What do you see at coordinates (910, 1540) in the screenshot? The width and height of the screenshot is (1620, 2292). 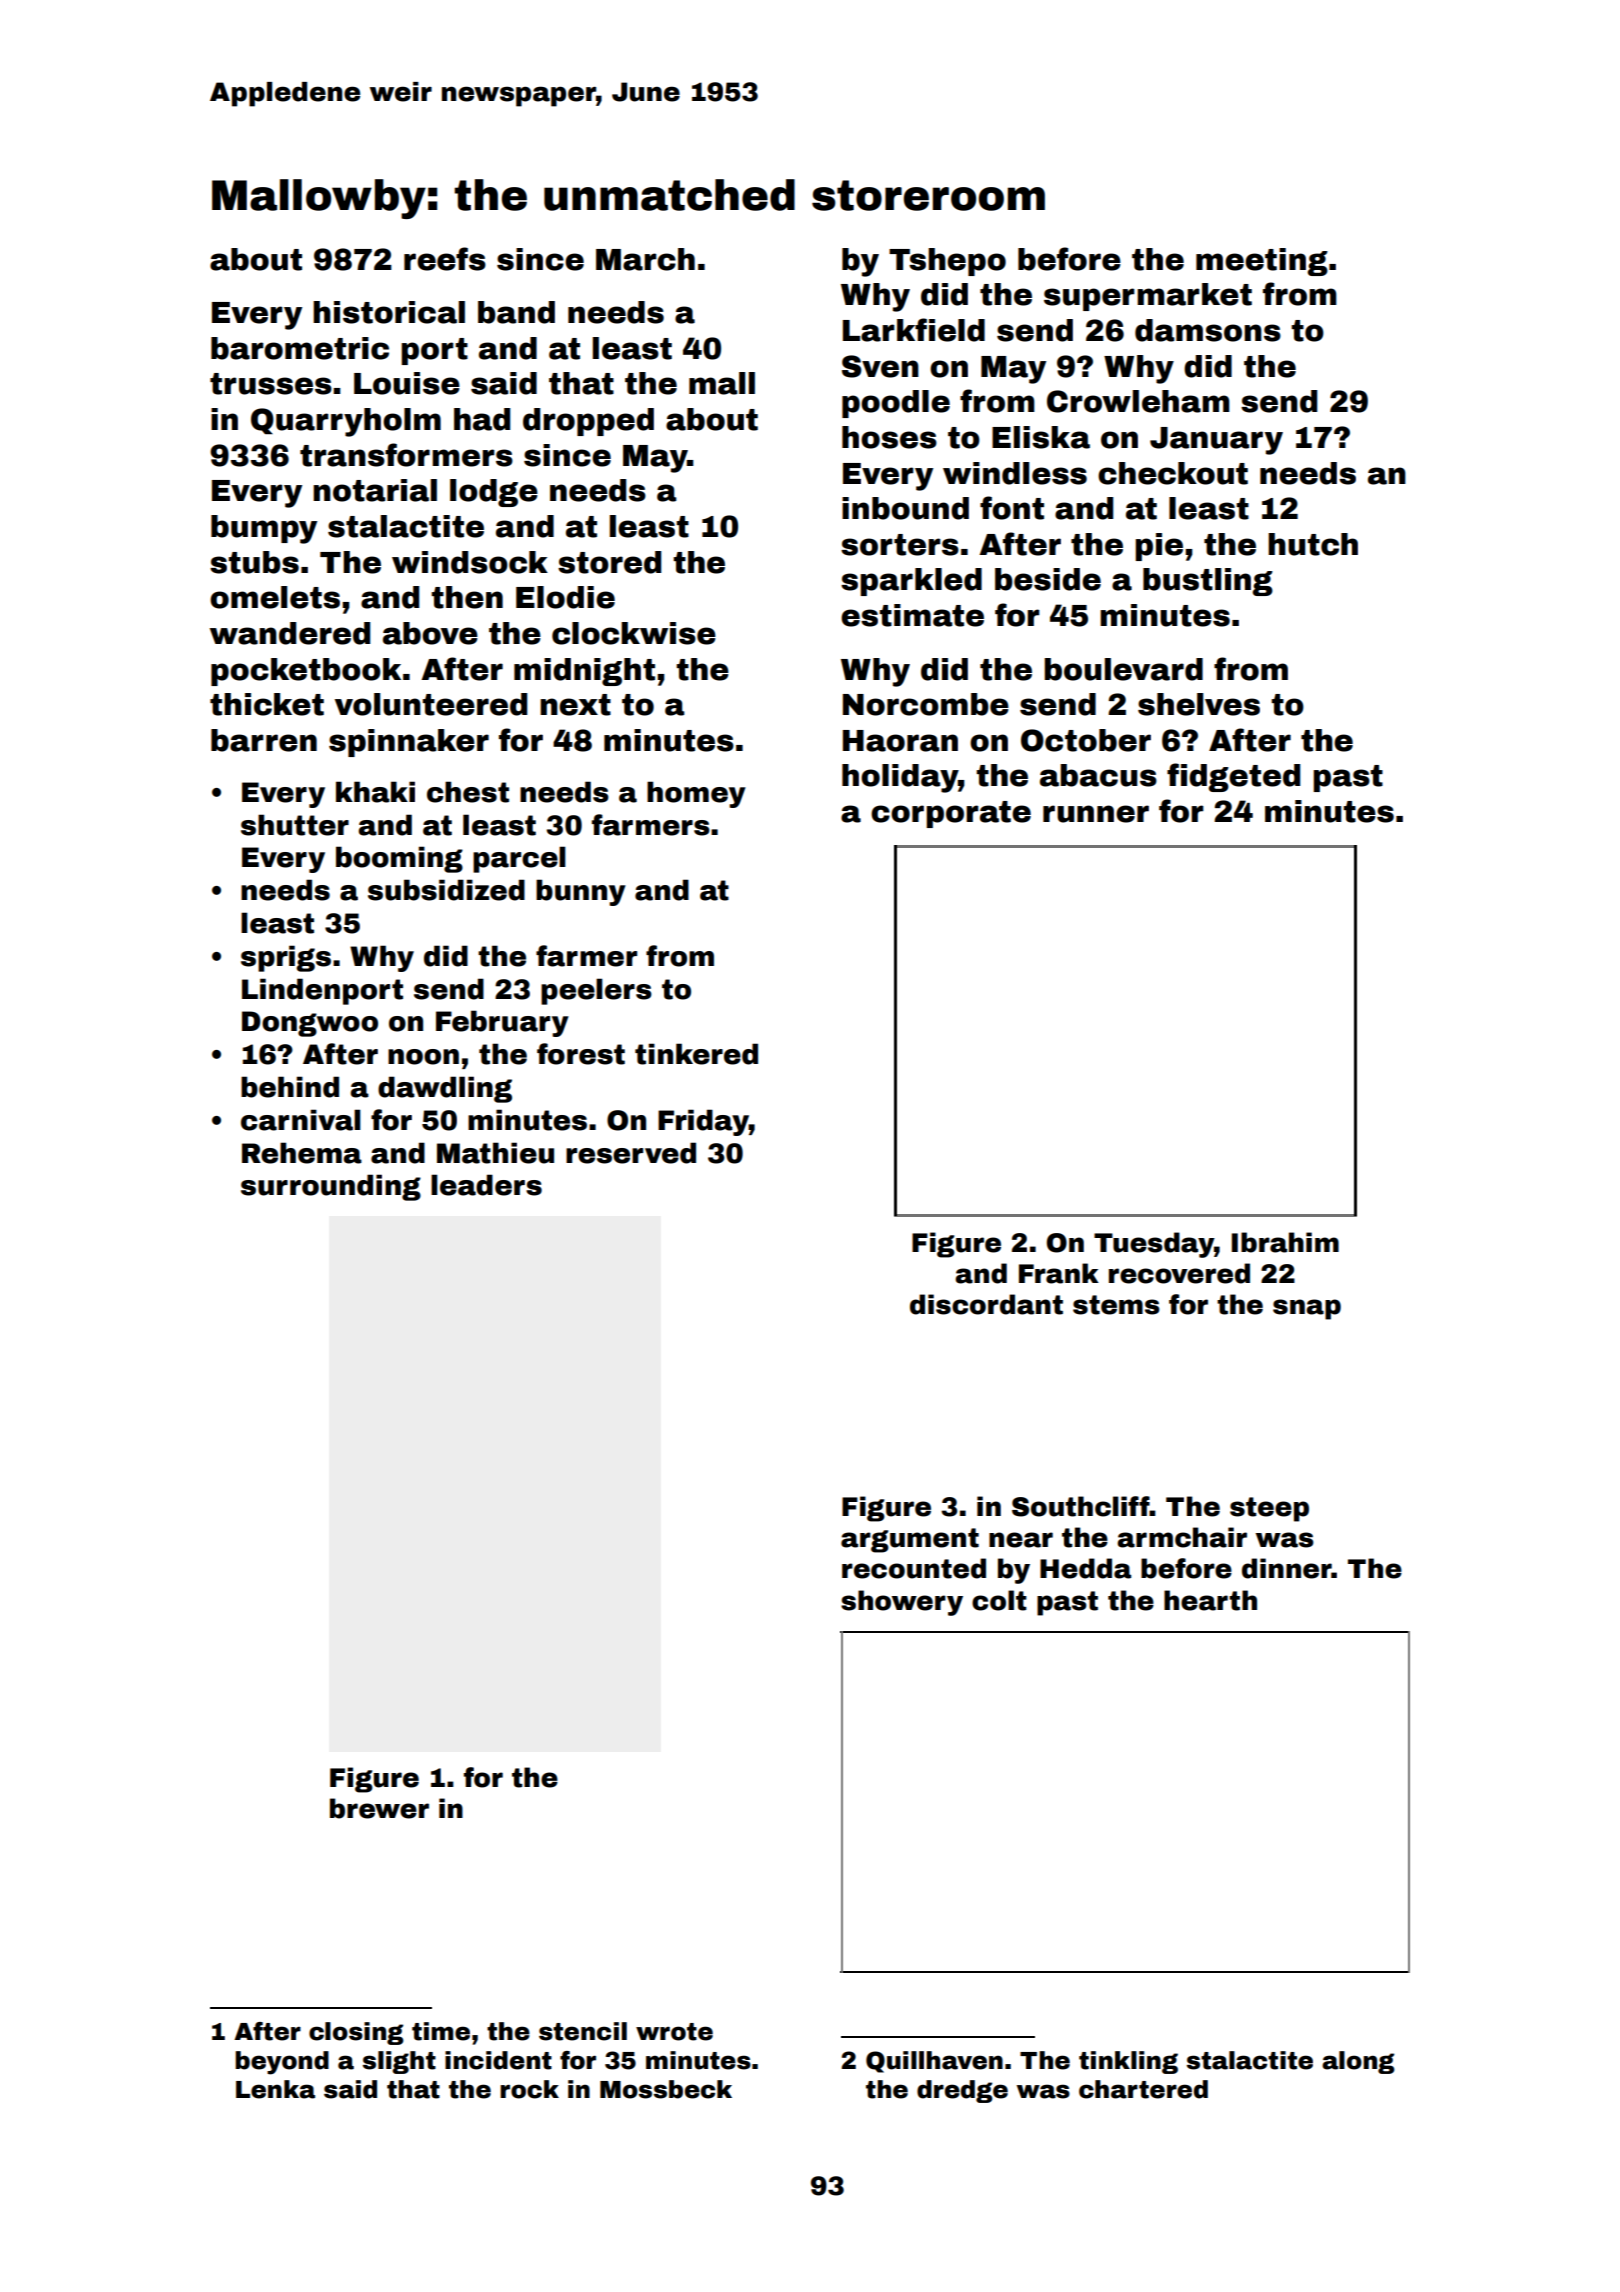 I see `argument` at bounding box center [910, 1540].
